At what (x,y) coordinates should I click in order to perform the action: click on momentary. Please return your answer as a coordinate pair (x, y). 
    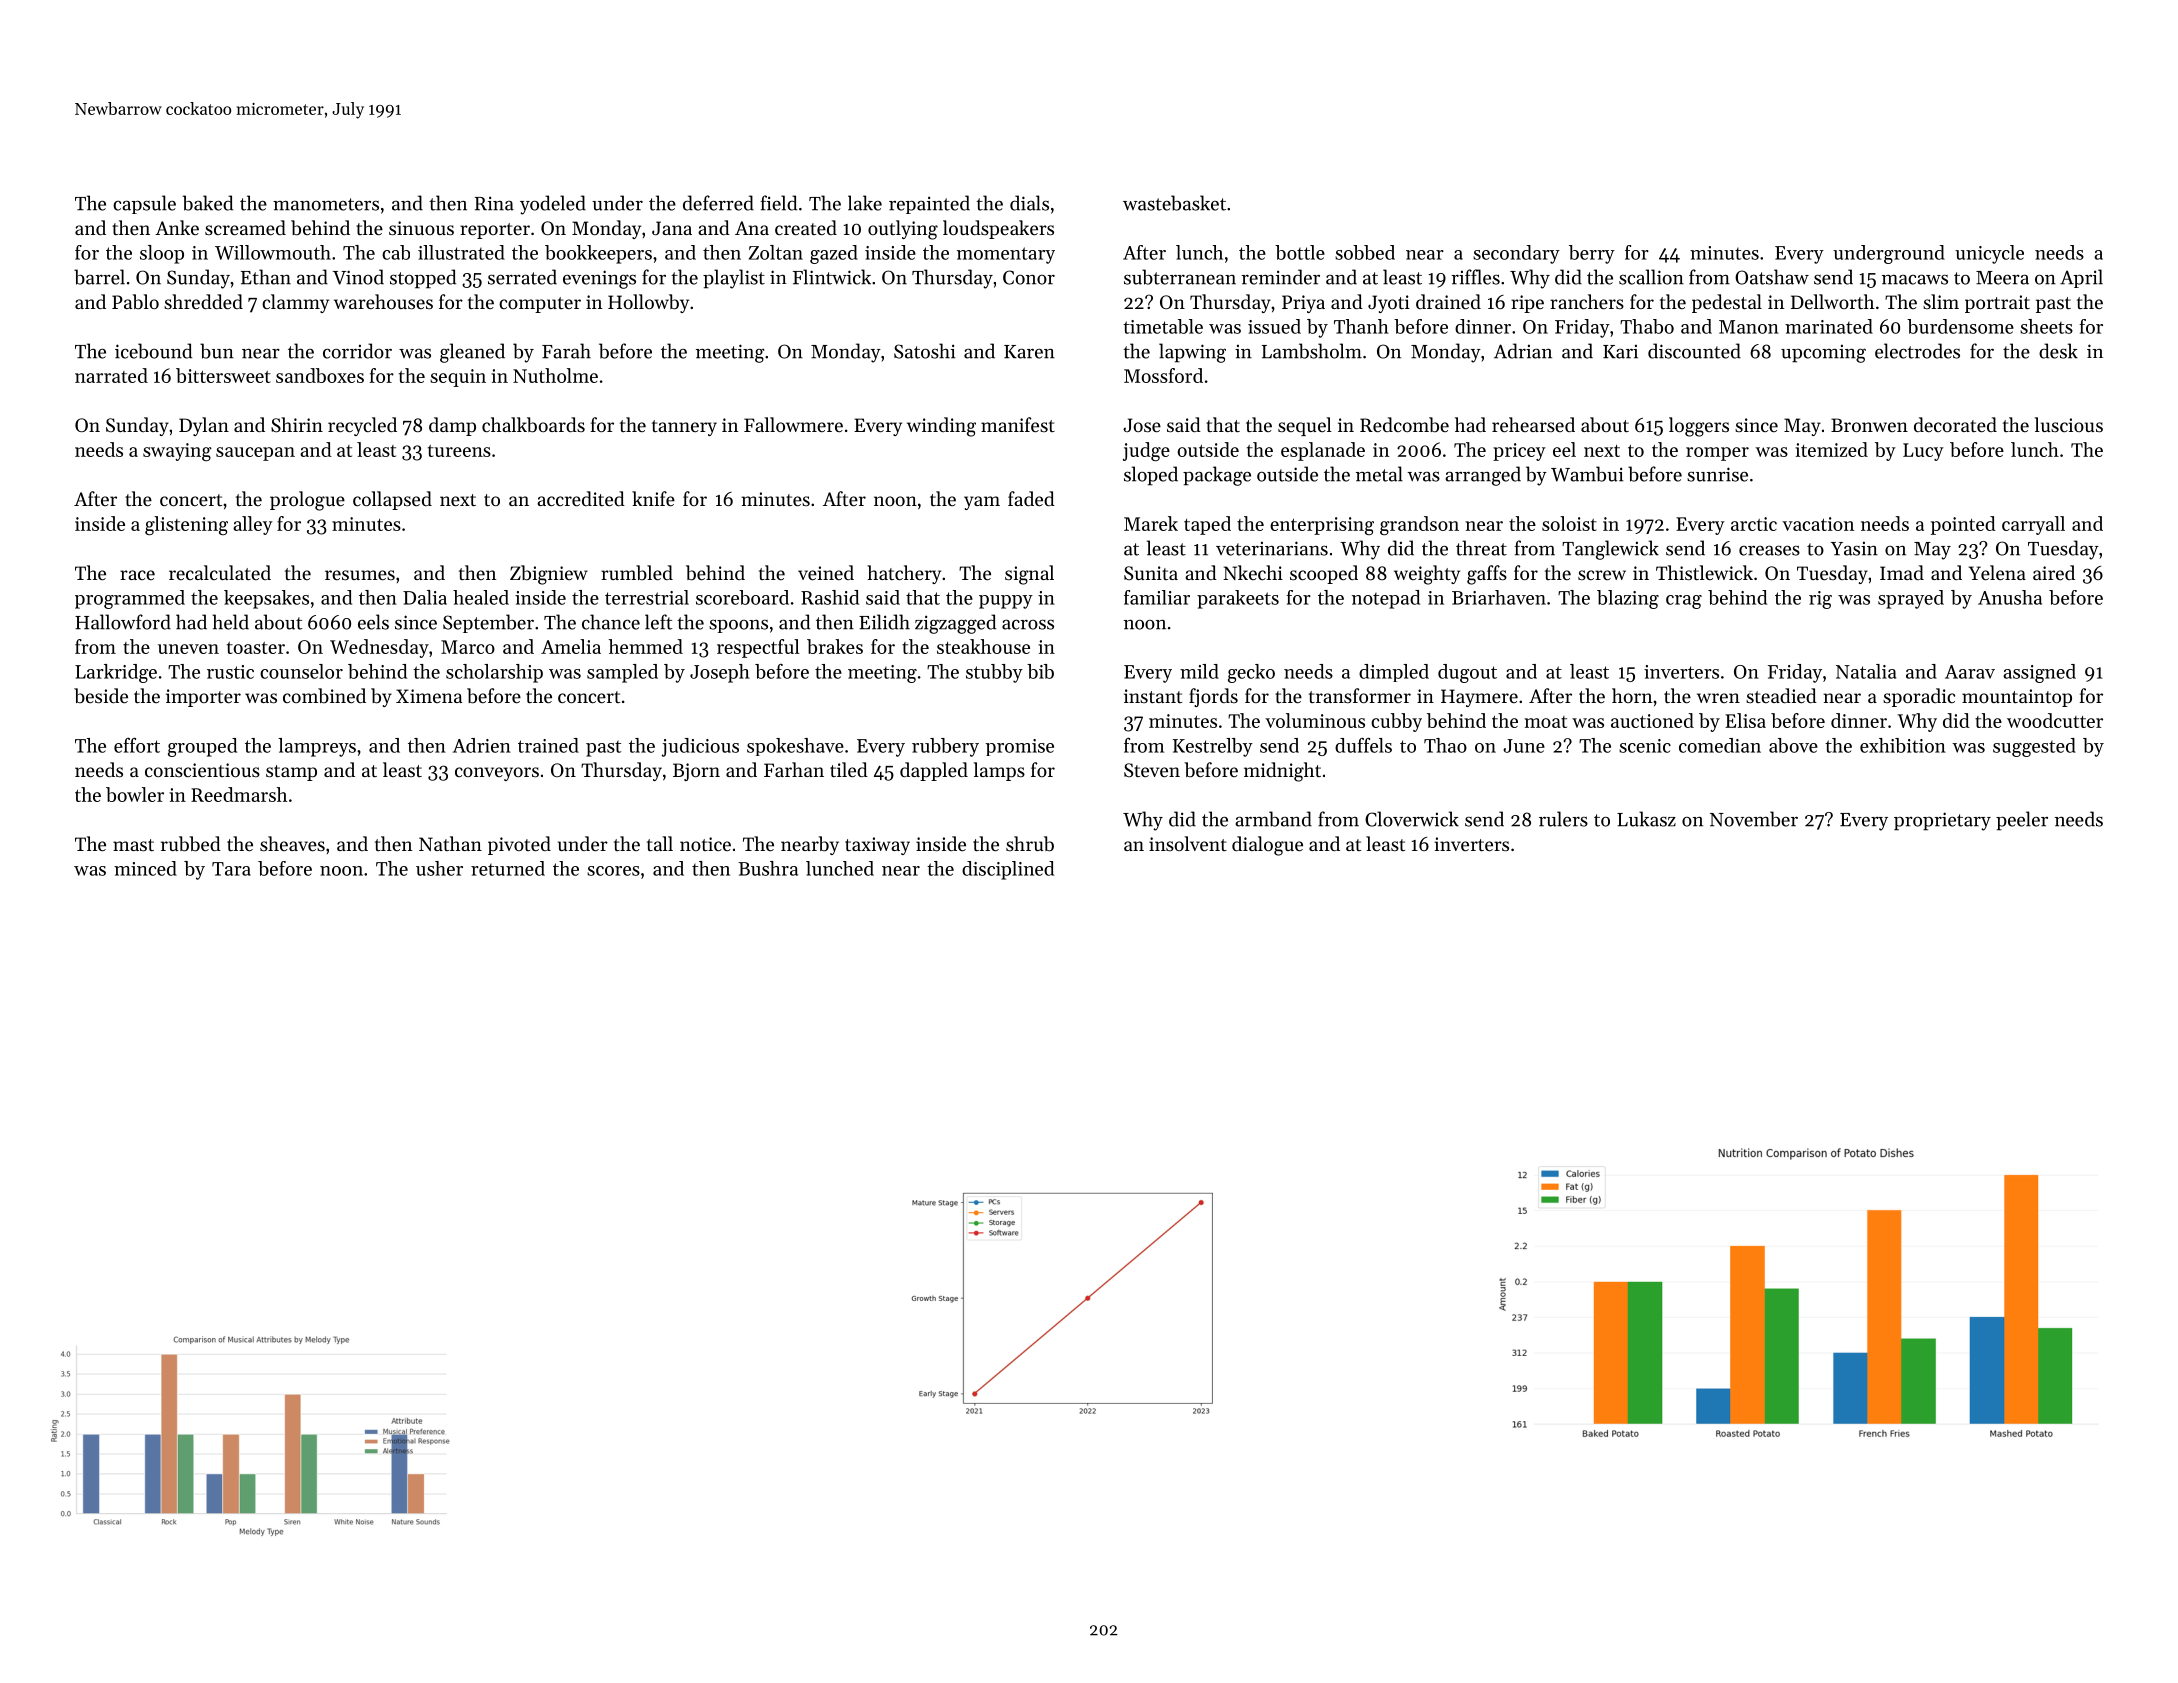
    Looking at the image, I should click on (1006, 255).
